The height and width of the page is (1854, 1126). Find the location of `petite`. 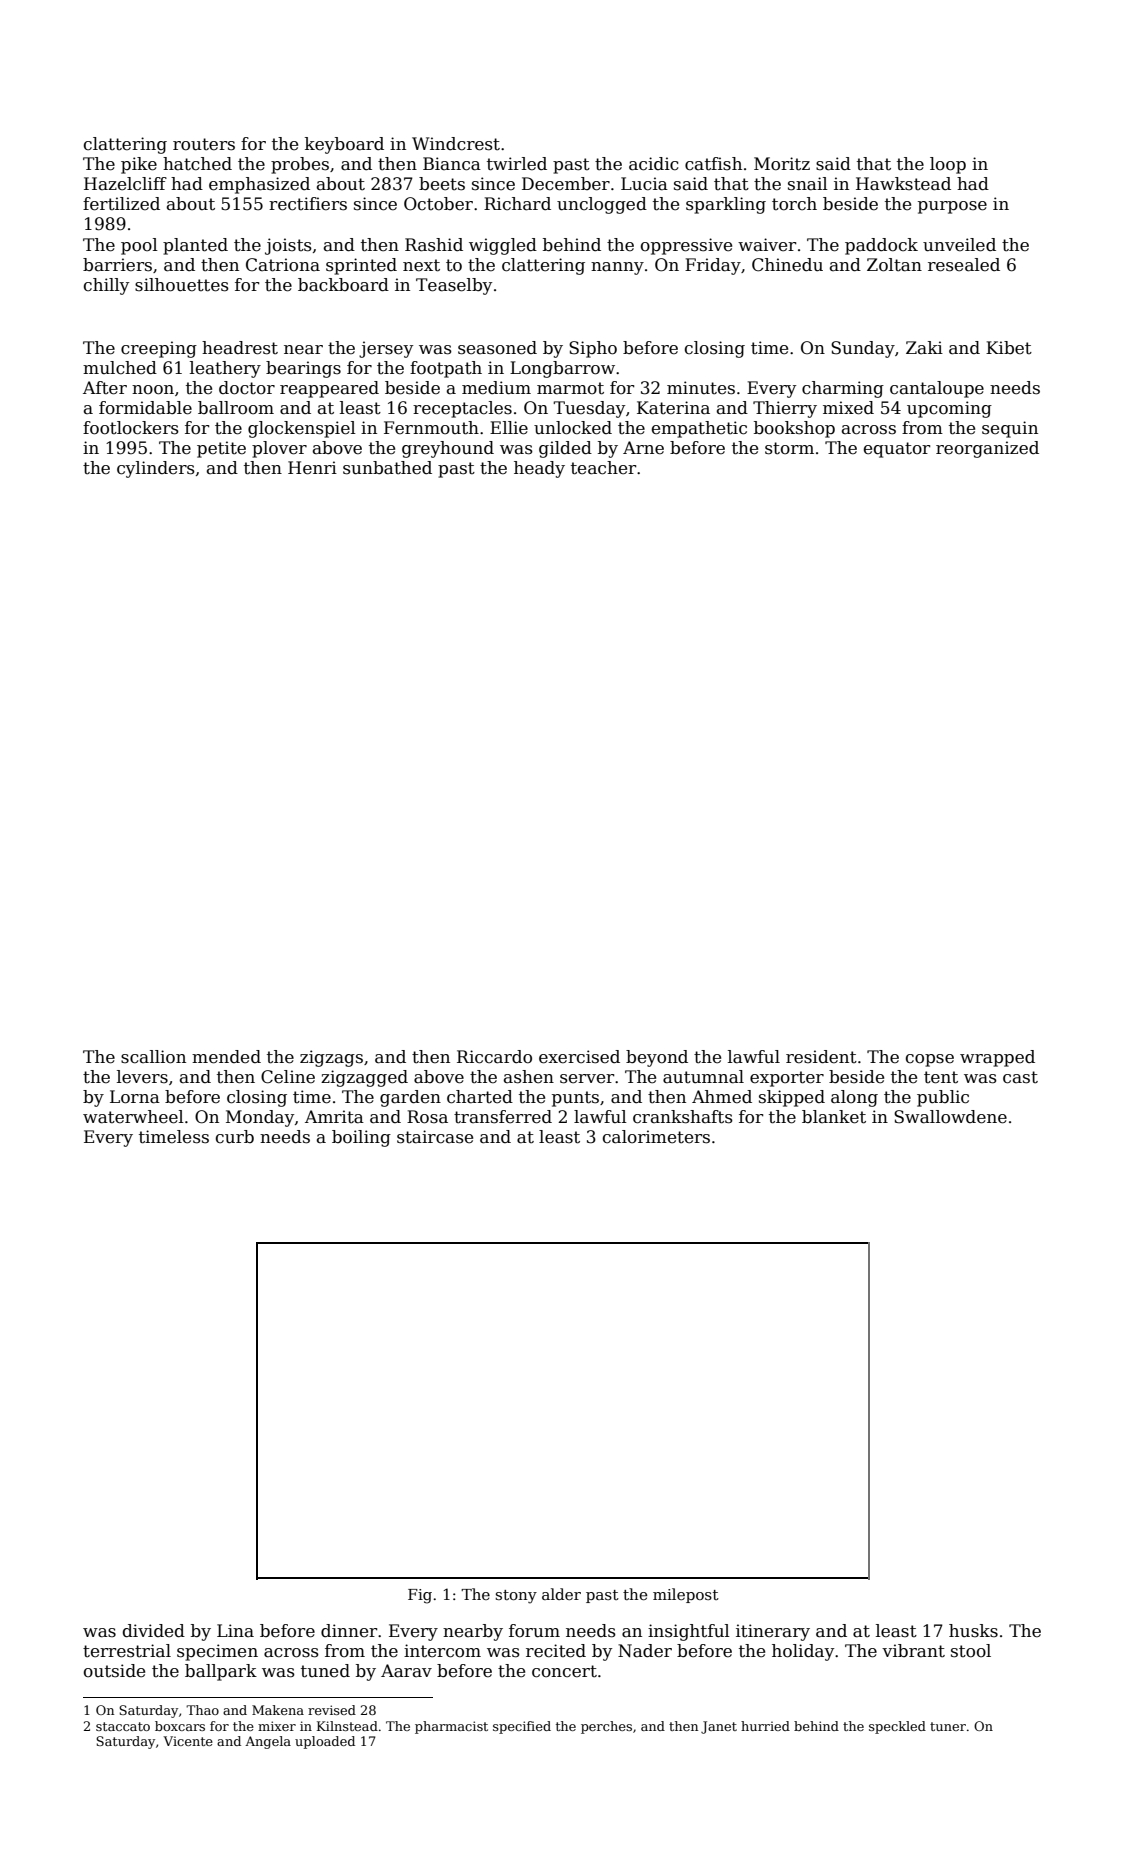

petite is located at coordinates (221, 449).
